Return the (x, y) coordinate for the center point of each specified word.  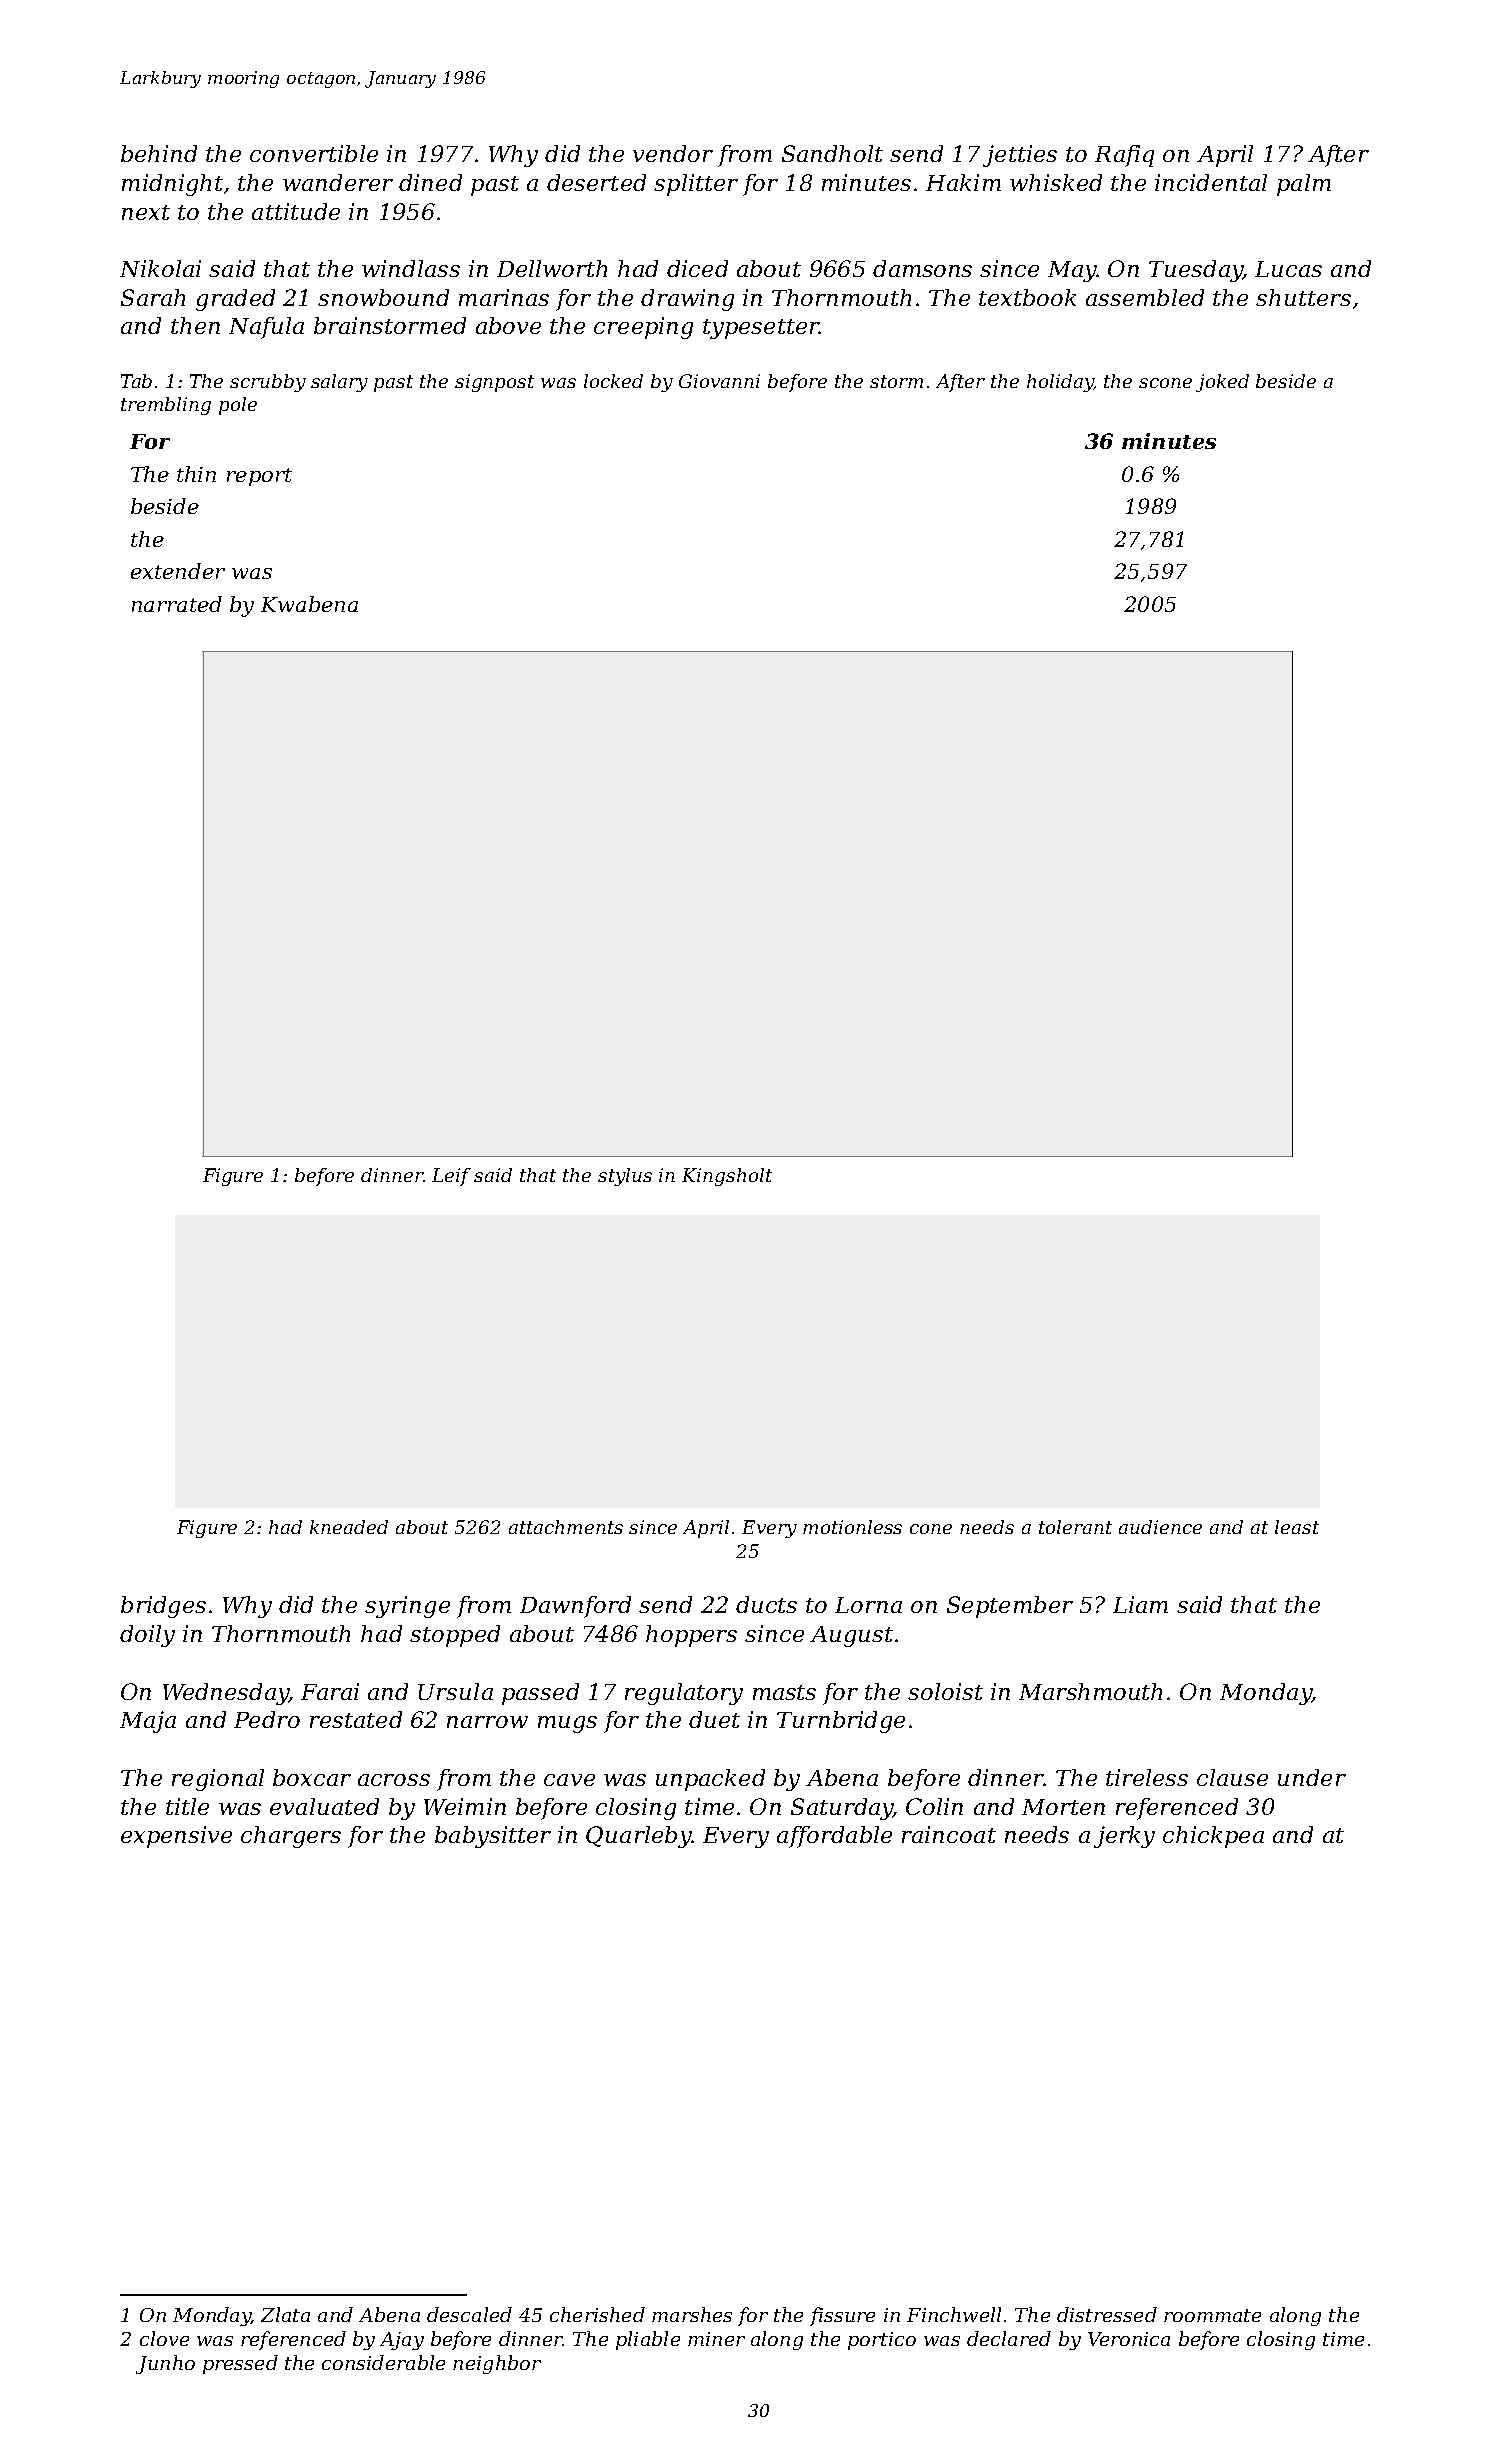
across (394, 1780)
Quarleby (638, 1837)
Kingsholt (727, 1177)
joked (1222, 383)
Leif (451, 1177)
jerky (1124, 1837)
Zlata (285, 2314)
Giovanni (719, 381)
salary (339, 383)
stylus (625, 1177)
